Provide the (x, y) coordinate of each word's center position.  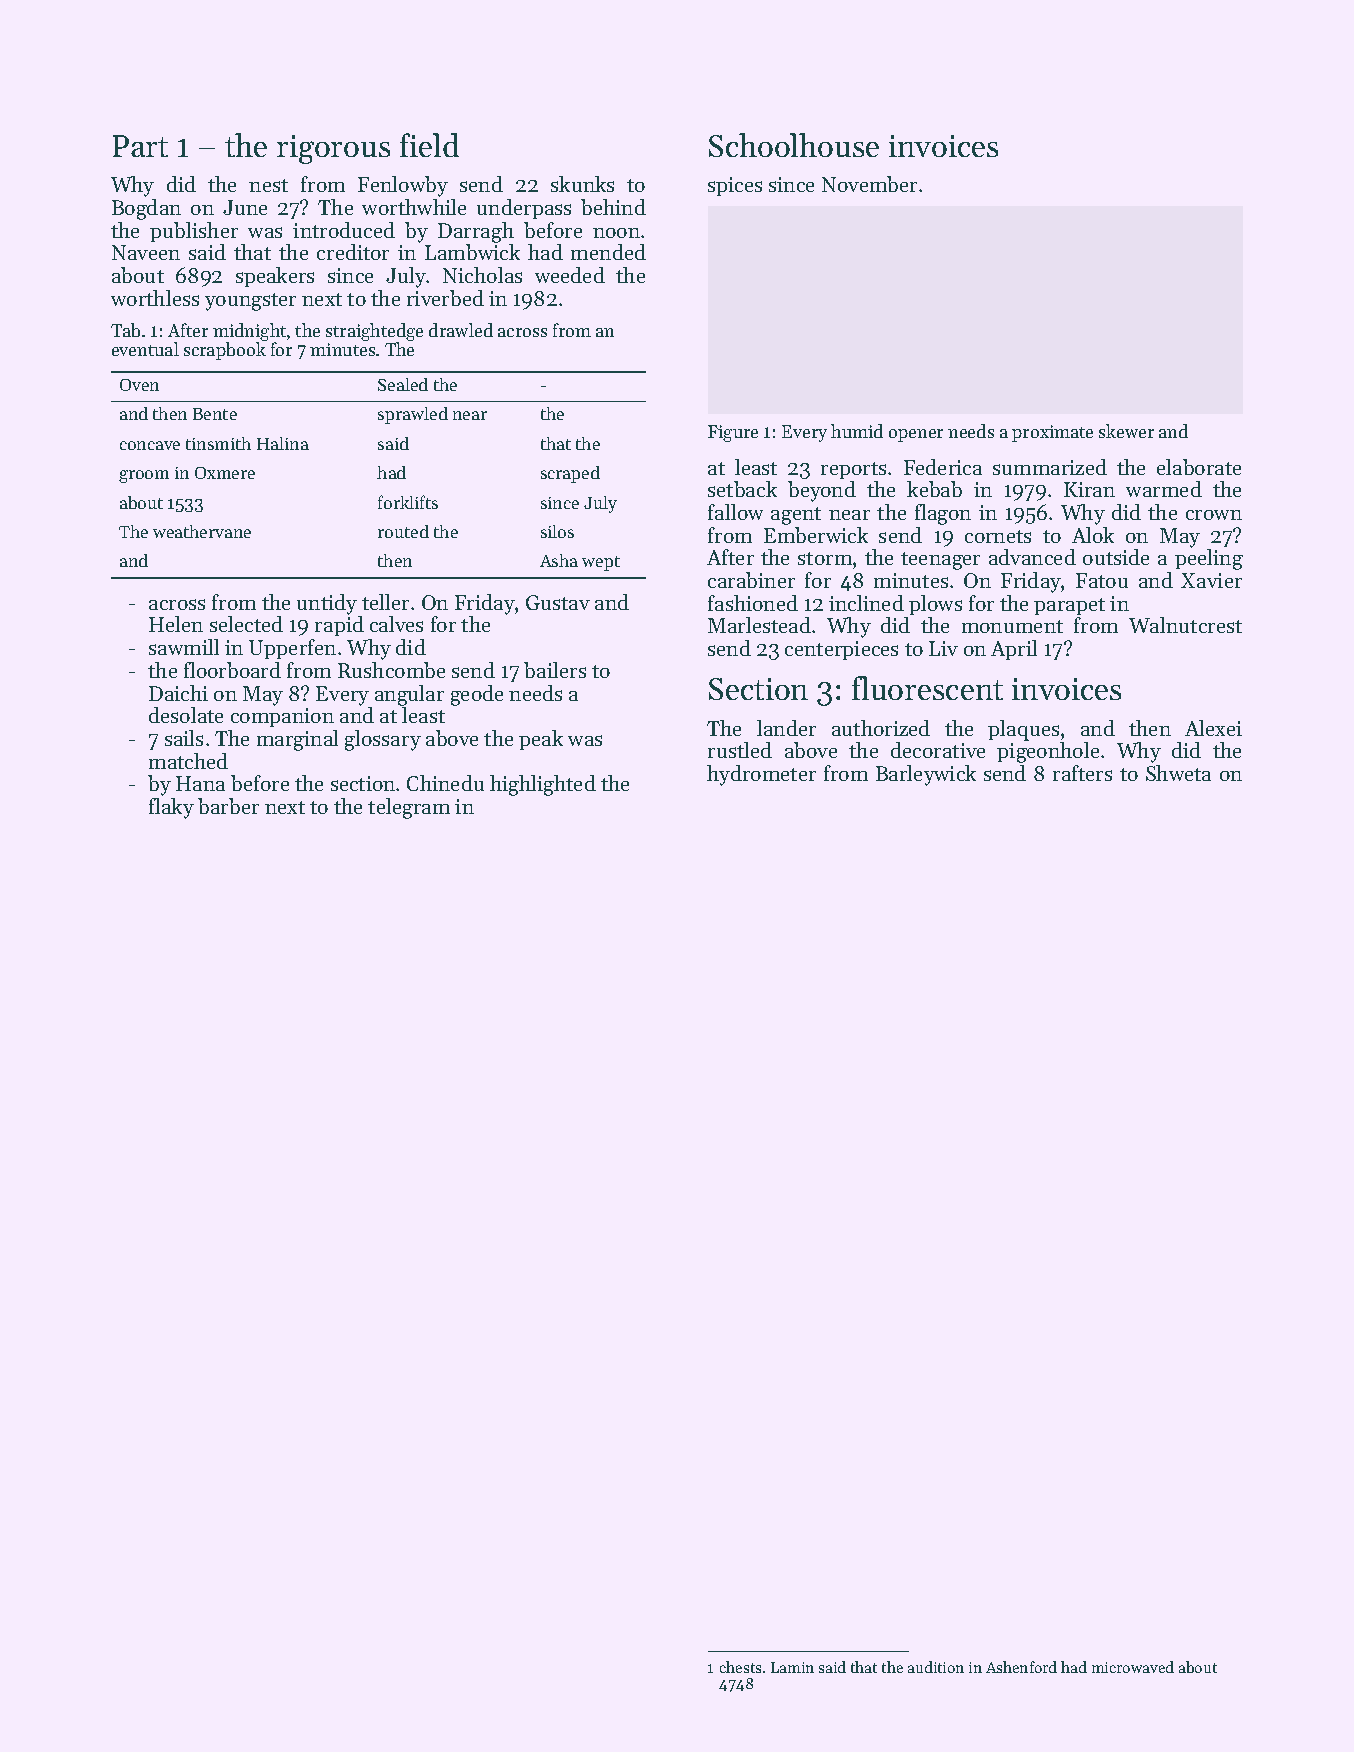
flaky (171, 808)
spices (735, 186)
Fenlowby (403, 186)
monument (1012, 626)
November (869, 184)
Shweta (1178, 773)
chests (740, 1667)
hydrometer (761, 775)
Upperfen (292, 649)
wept (601, 563)
